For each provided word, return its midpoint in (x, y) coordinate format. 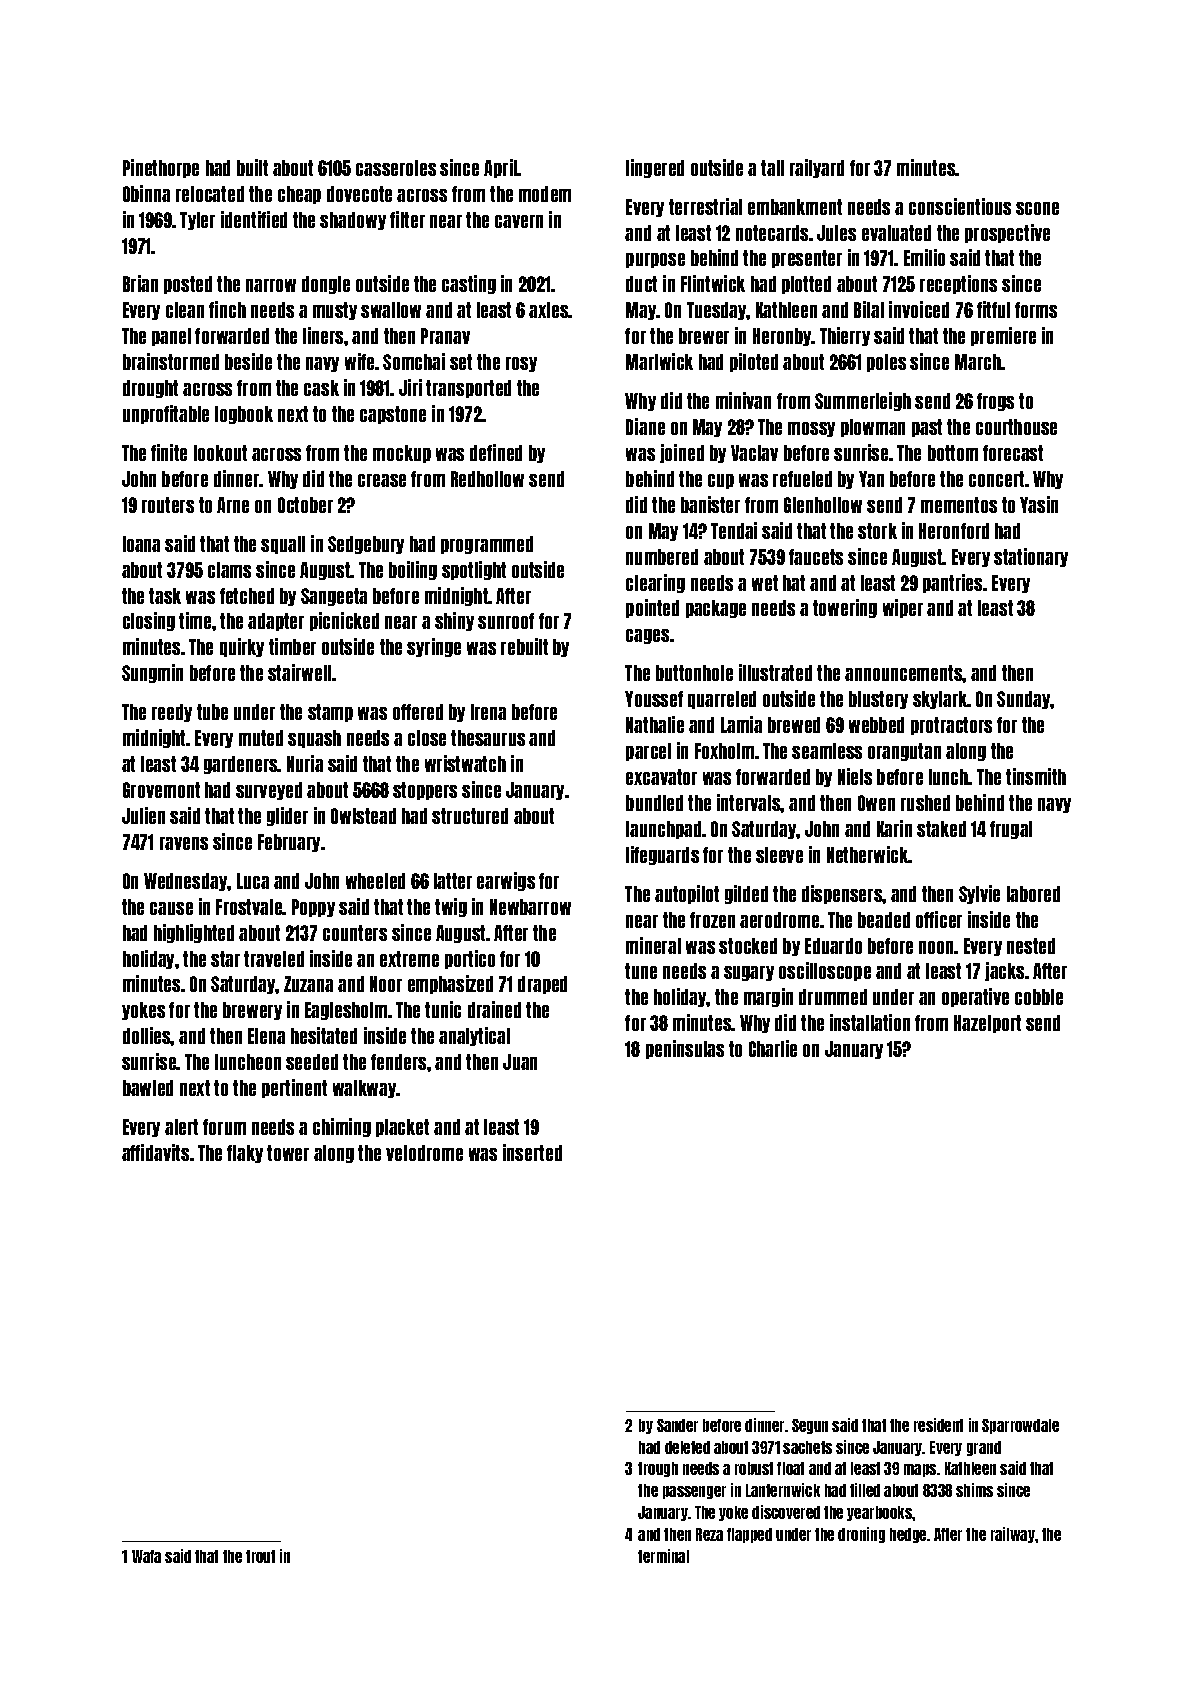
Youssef (654, 699)
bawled (148, 1088)
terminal (663, 1556)
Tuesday (717, 311)
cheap (299, 195)
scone (1037, 208)
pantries (952, 583)
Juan (520, 1062)
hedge (908, 1535)
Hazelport (987, 1024)
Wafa (146, 1556)
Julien (143, 815)
